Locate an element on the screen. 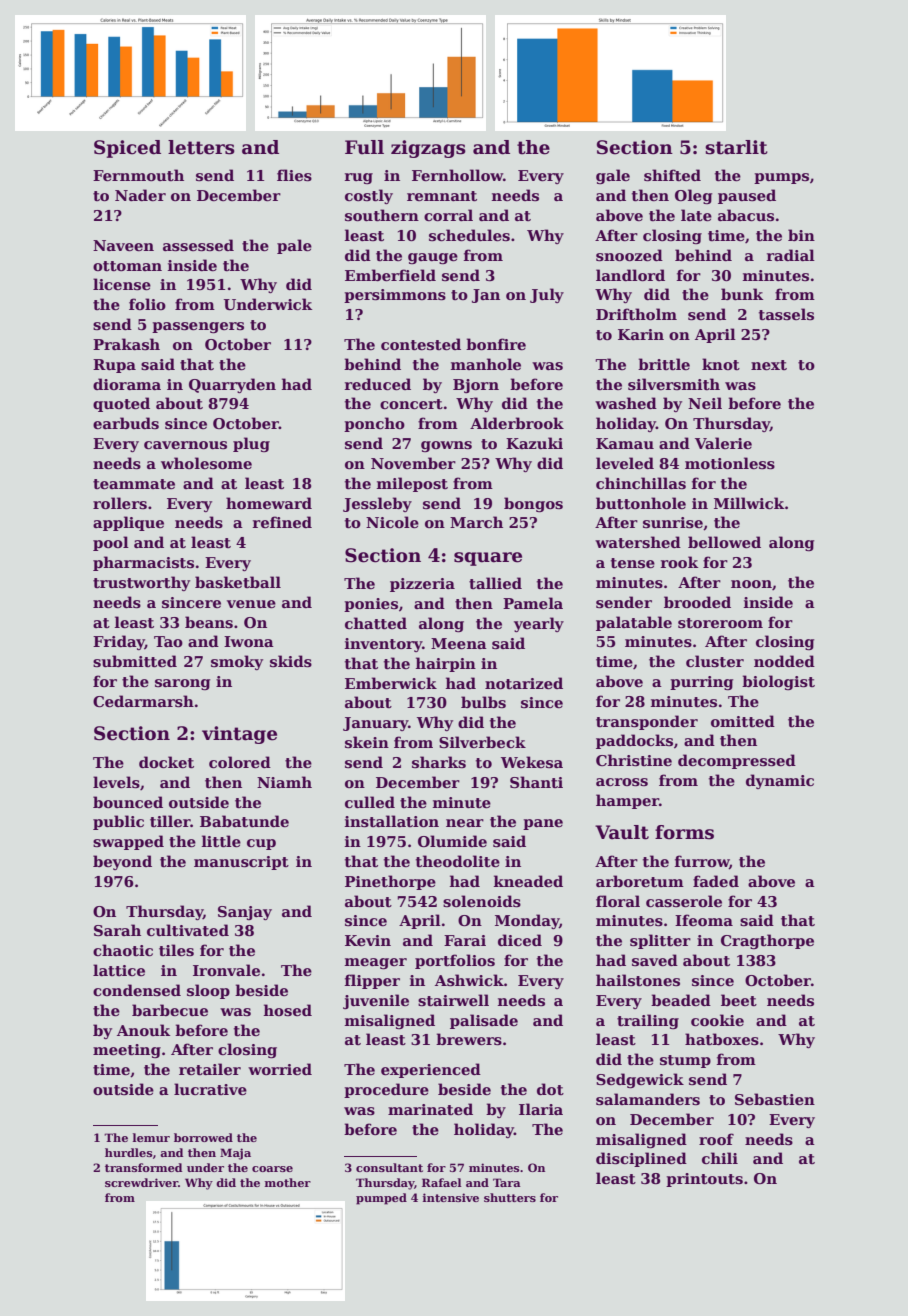 Image resolution: width=908 pixels, height=1316 pixels. diced is located at coordinates (520, 940).
